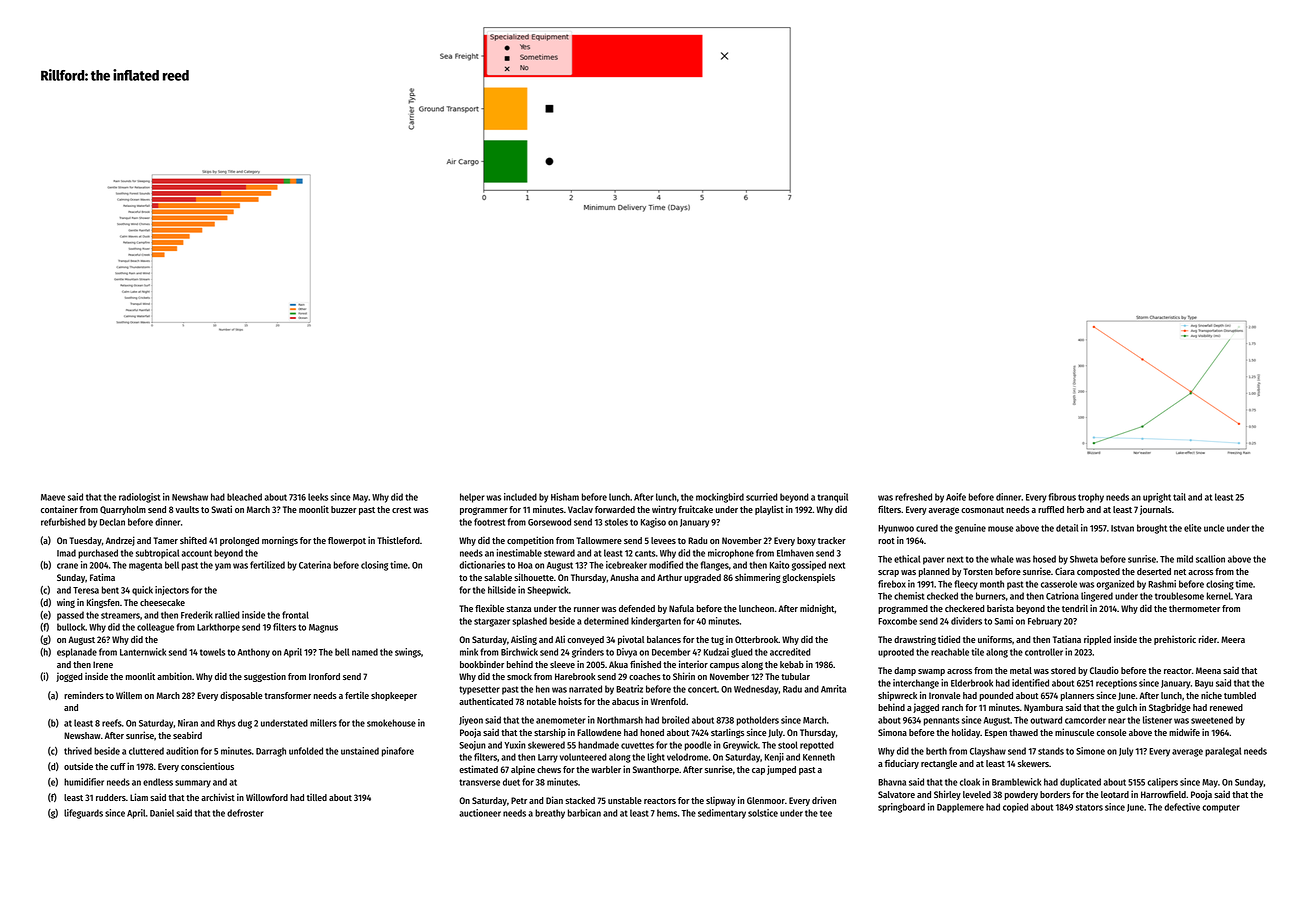 This screenshot has height=924, width=1308. Describe the element at coordinates (916, 684) in the screenshot. I see `interchange` at that location.
